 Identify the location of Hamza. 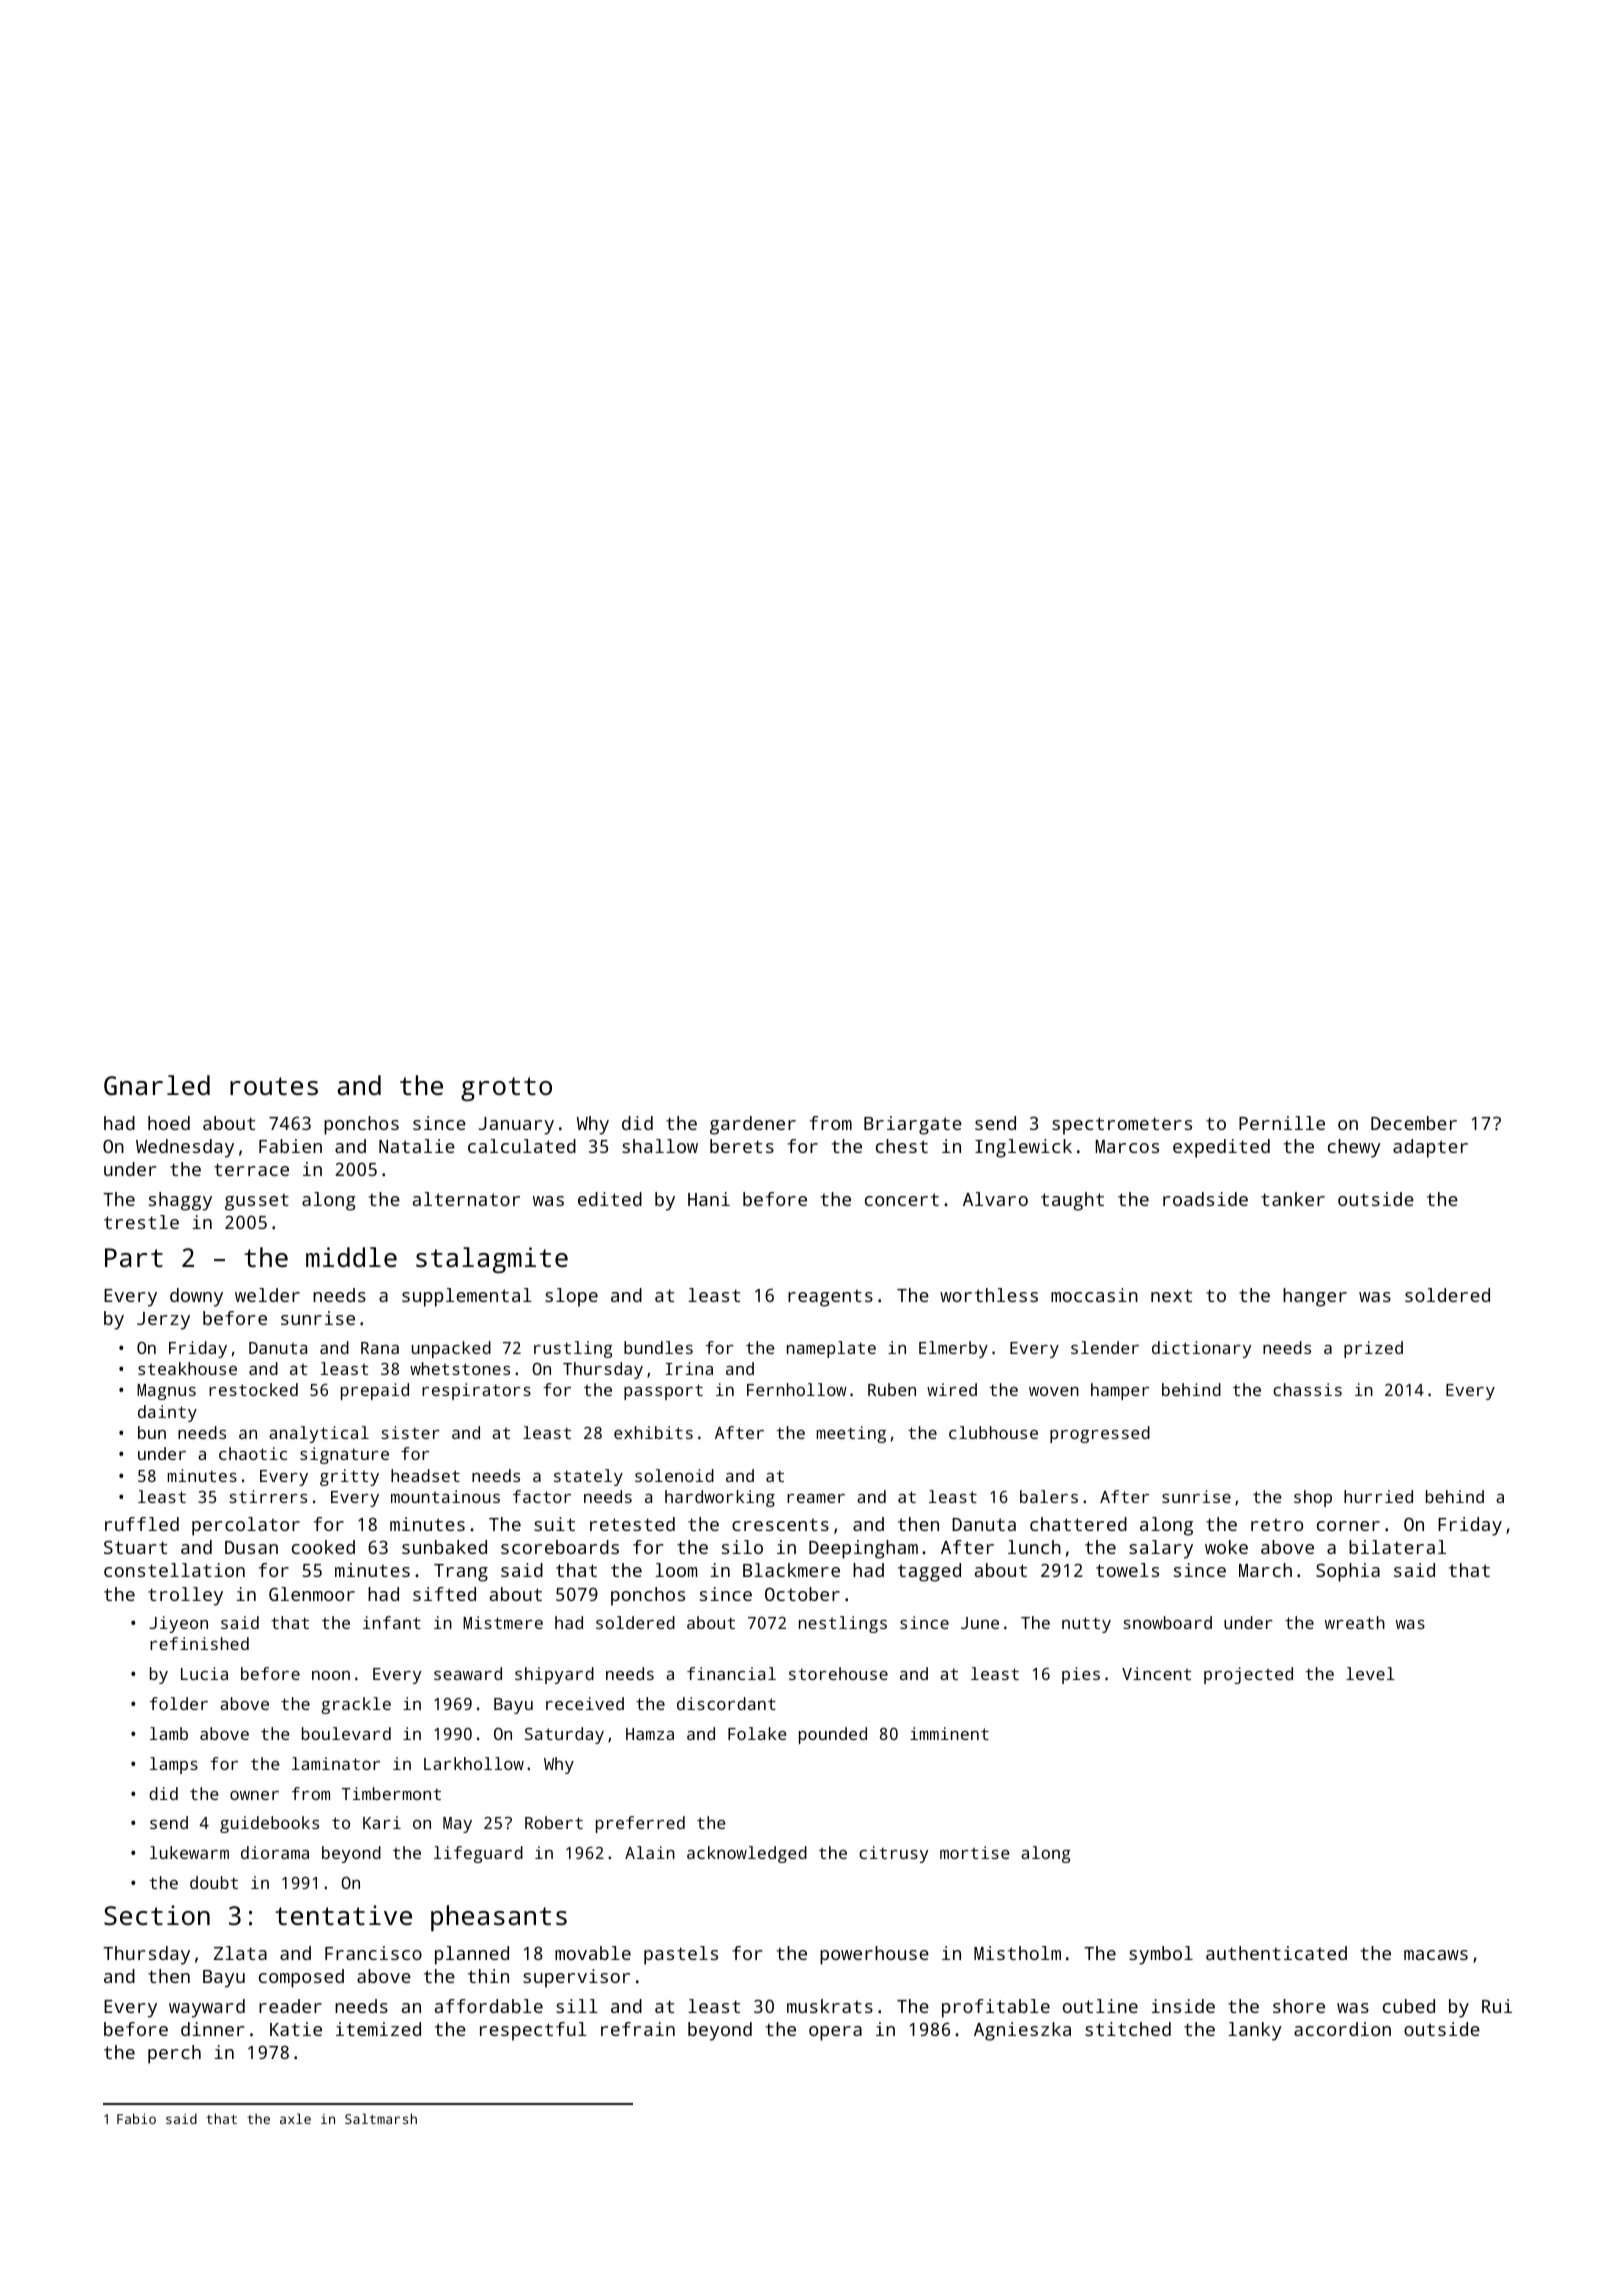
(650, 1734).
